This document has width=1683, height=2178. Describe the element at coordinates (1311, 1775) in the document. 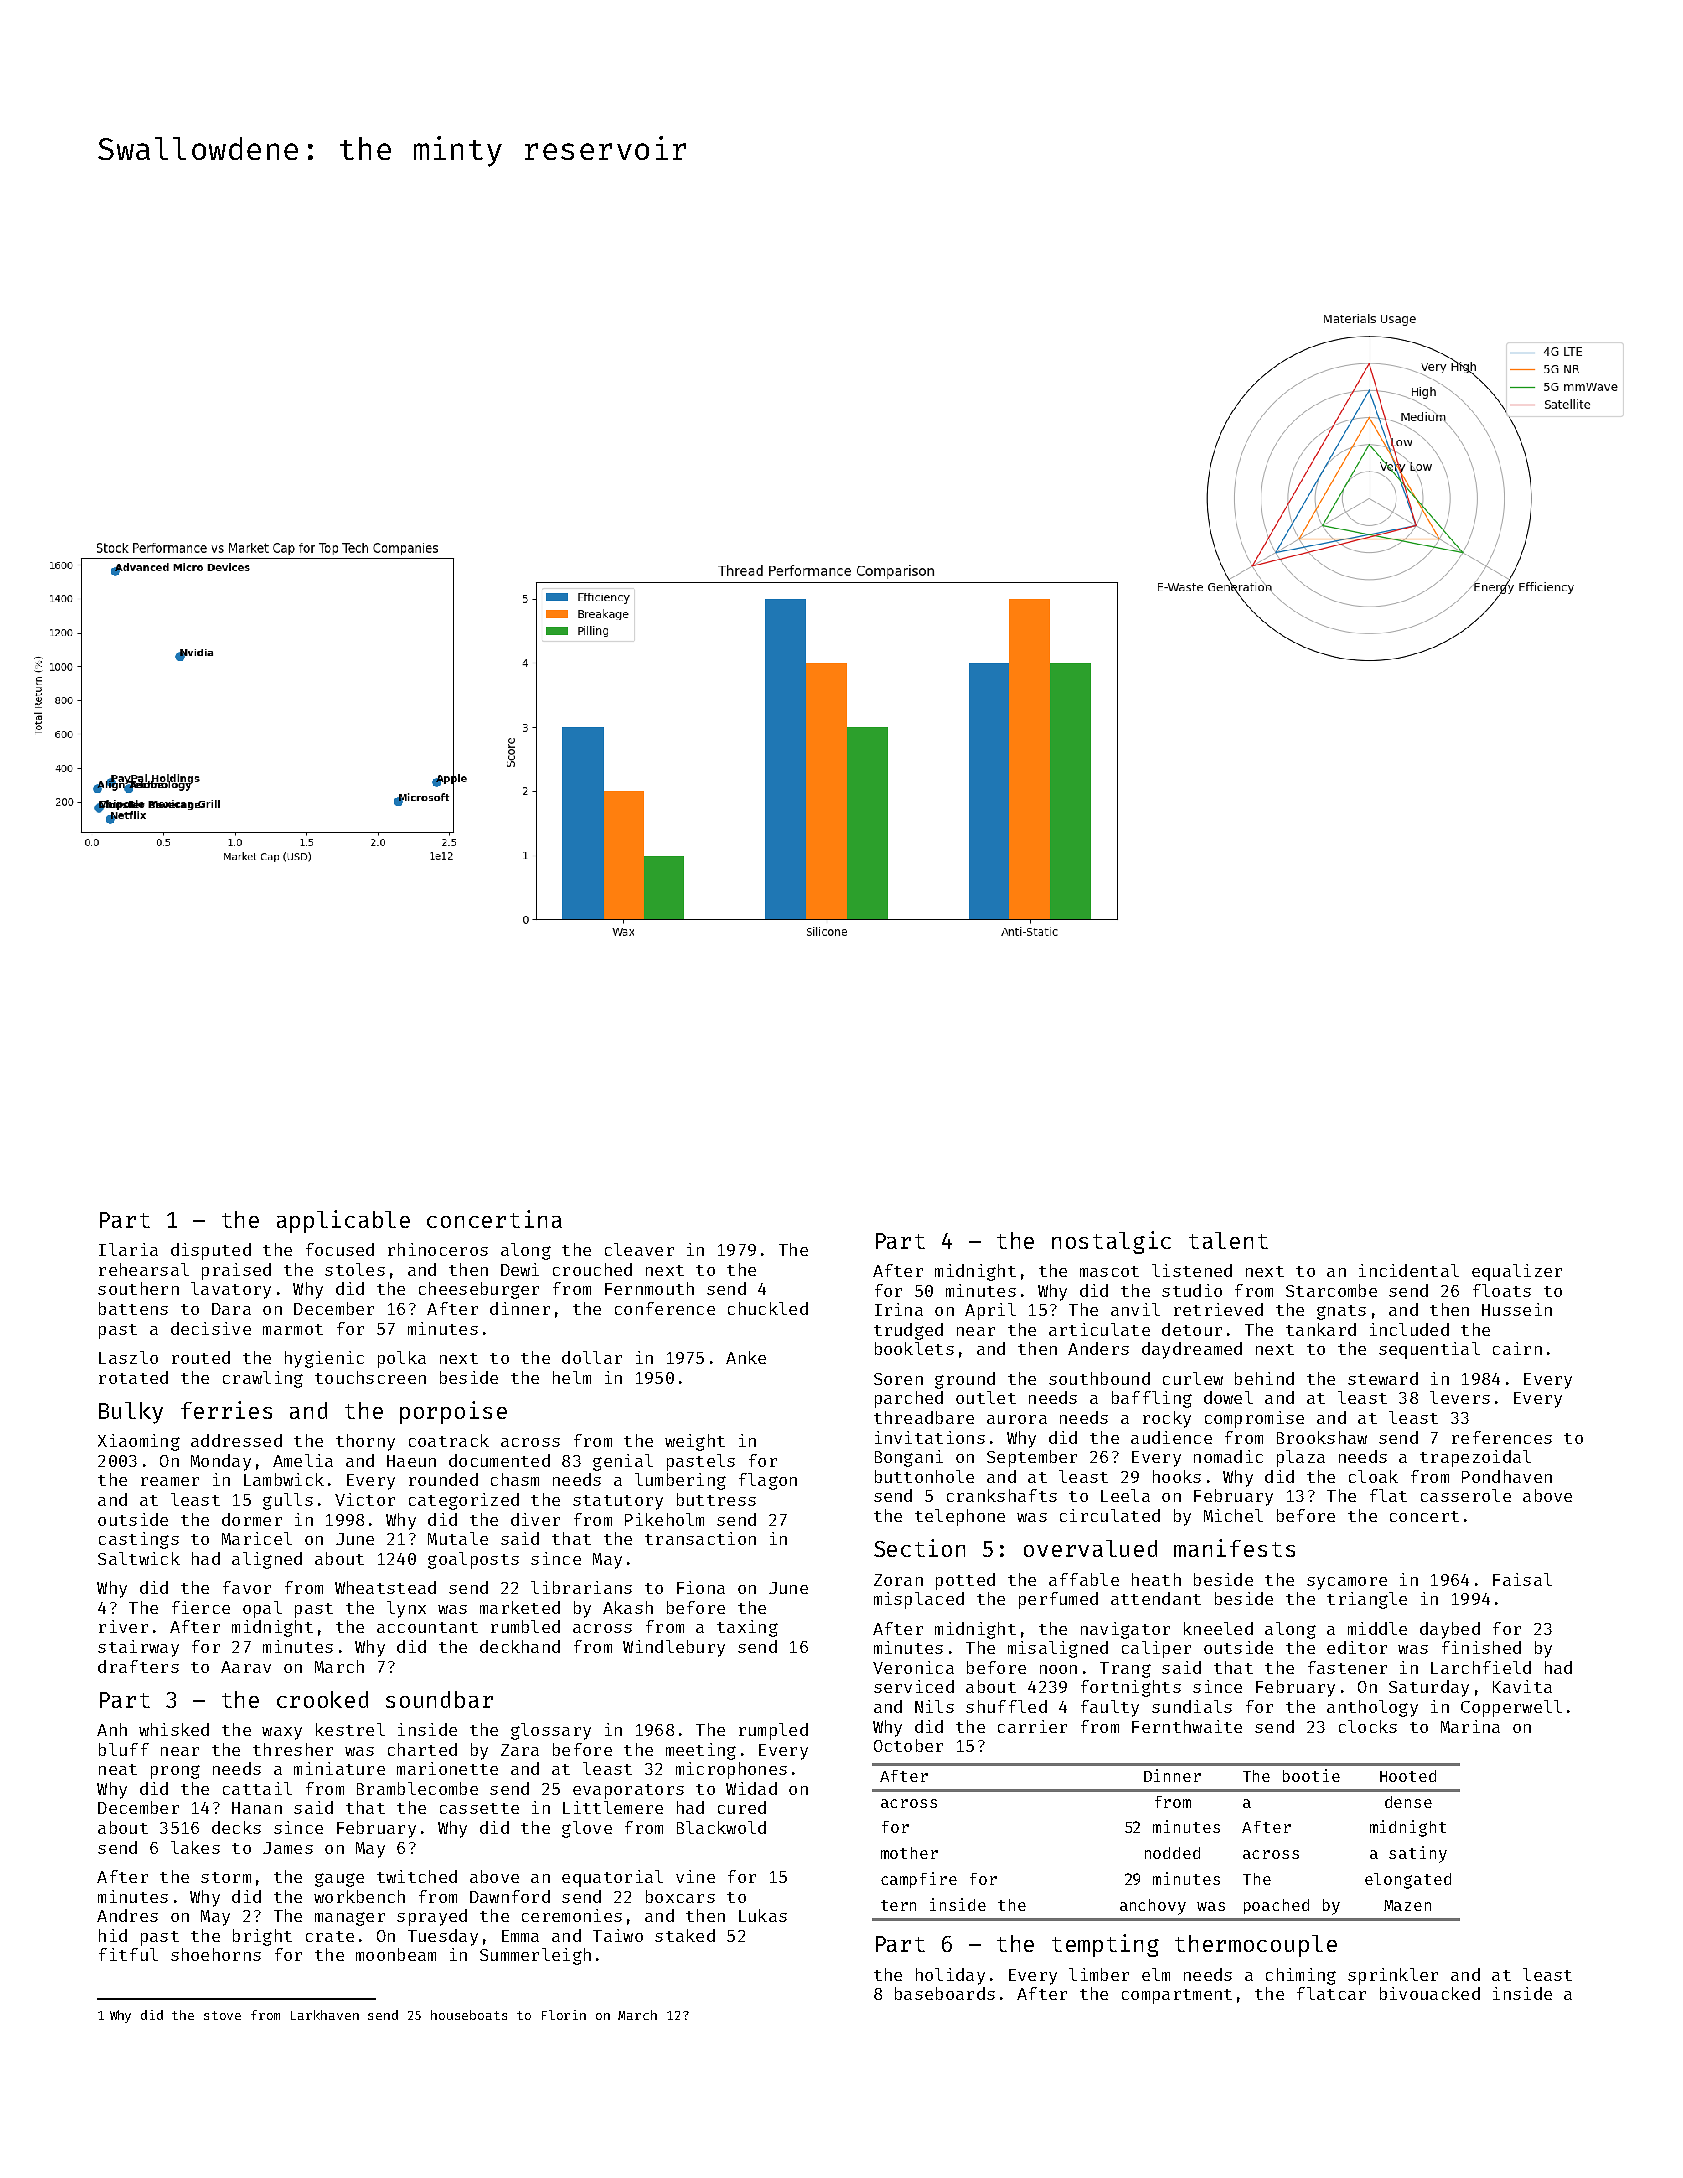

I see `bootie` at that location.
